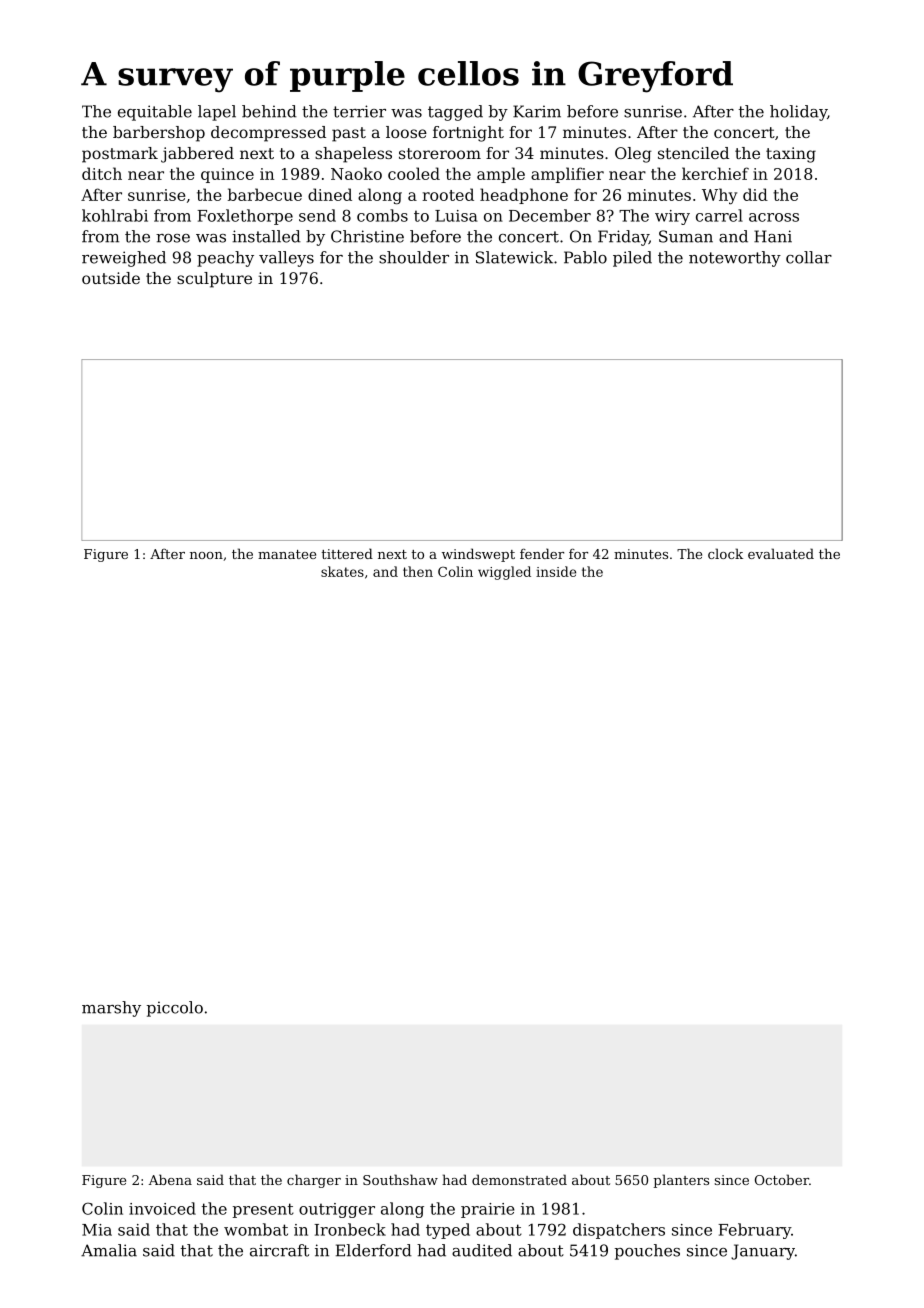  What do you see at coordinates (109, 1250) in the screenshot?
I see `Amalia` at bounding box center [109, 1250].
